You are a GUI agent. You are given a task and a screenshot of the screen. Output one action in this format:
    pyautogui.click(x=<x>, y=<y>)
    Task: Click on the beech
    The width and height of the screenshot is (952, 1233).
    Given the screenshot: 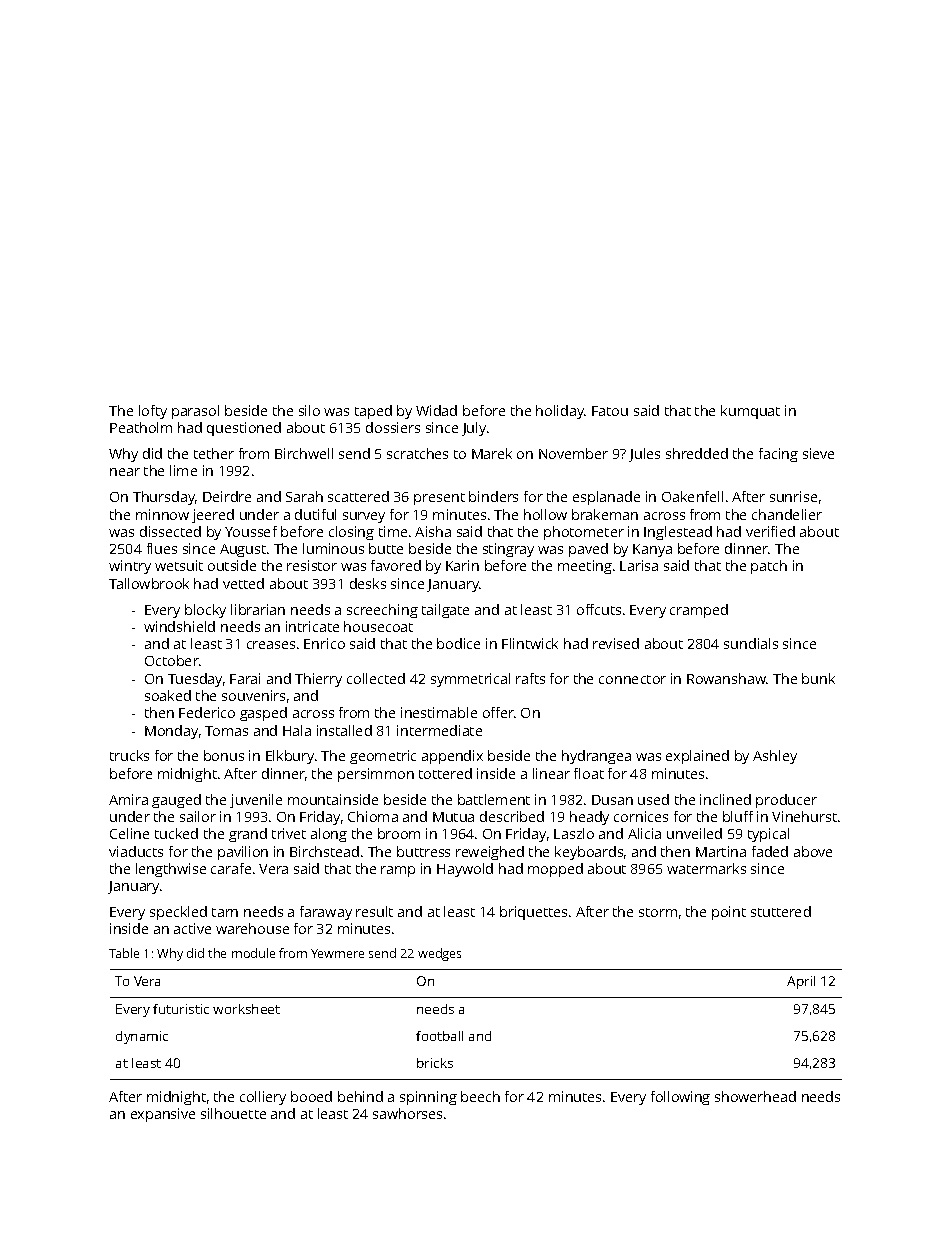 What is the action you would take?
    pyautogui.click(x=480, y=1096)
